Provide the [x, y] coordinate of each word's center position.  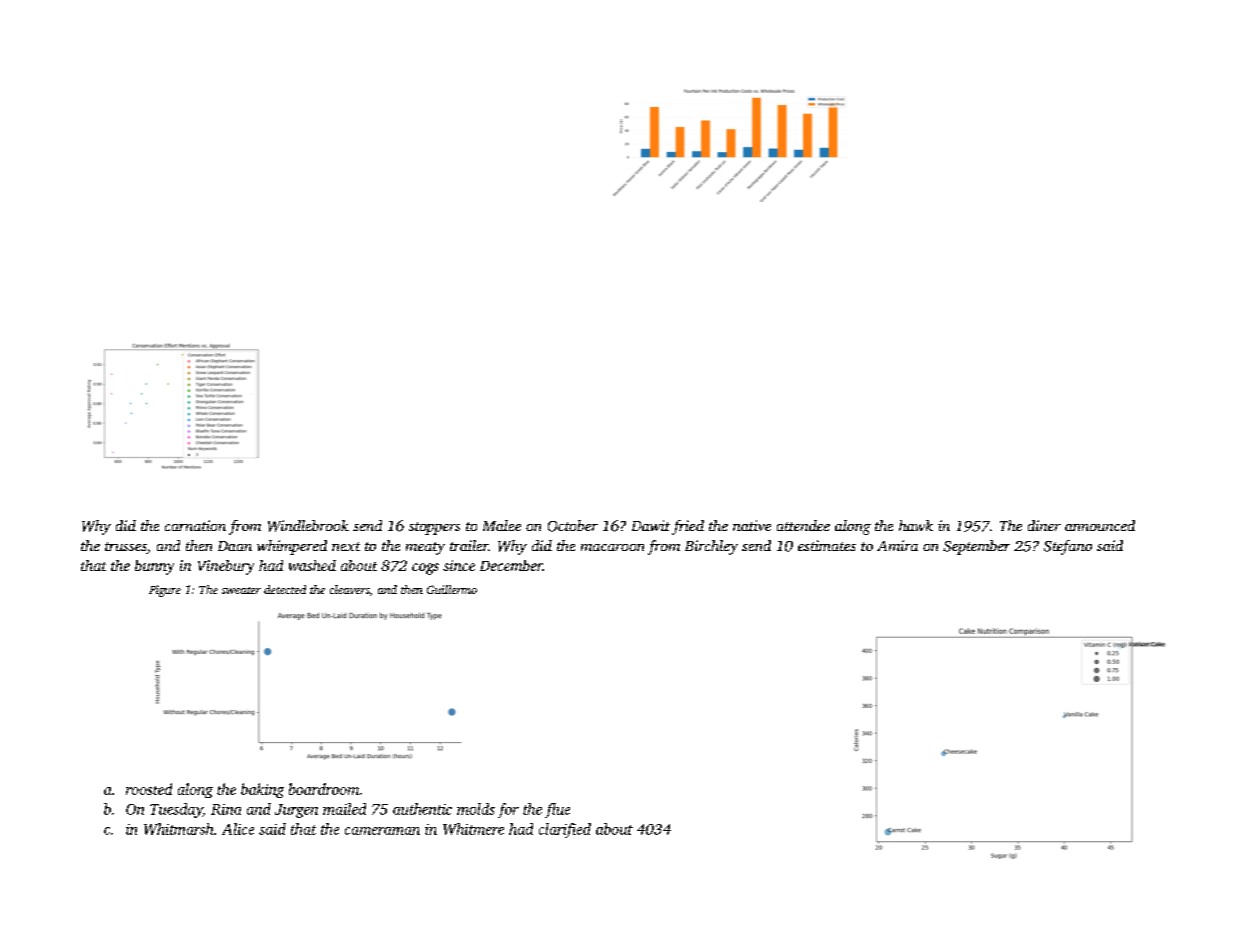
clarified [565, 830]
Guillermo [452, 589]
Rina [226, 809]
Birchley [711, 547]
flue [557, 810]
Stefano [1068, 547]
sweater [241, 590]
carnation [195, 525]
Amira [897, 545]
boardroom [324, 789]
